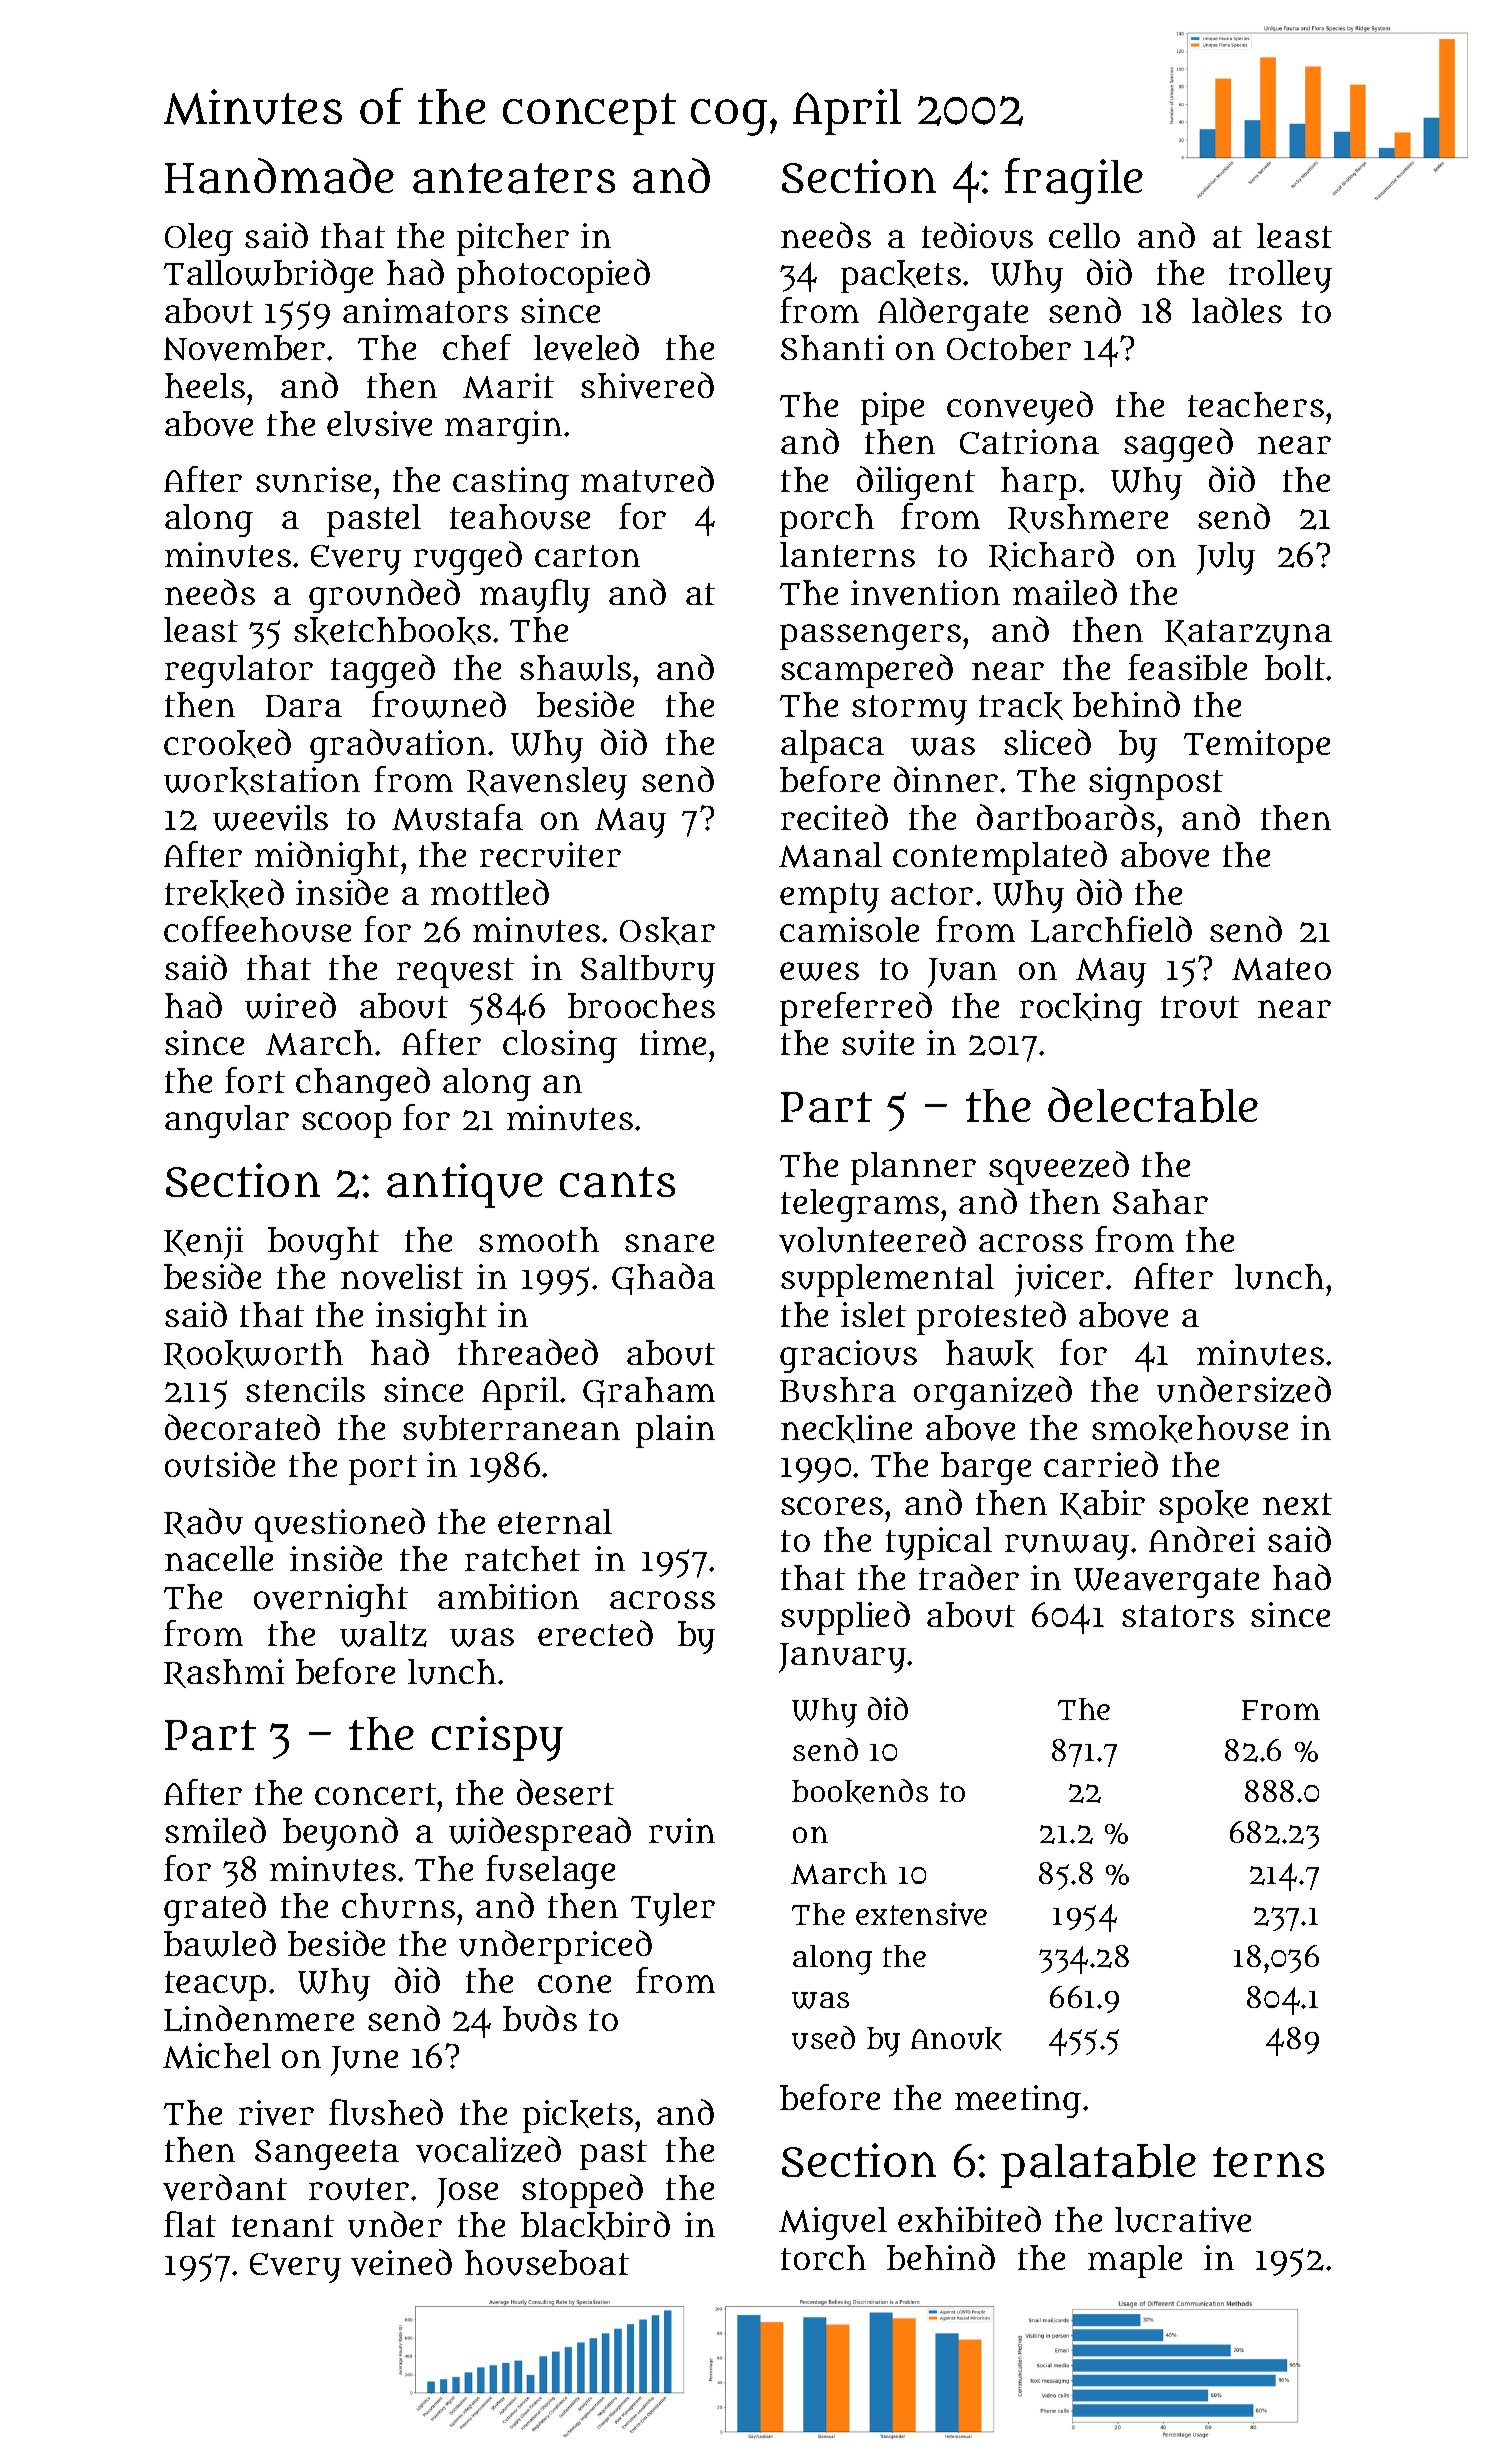 The width and height of the page is (1496, 2464). I want to click on sliced, so click(1047, 742).
